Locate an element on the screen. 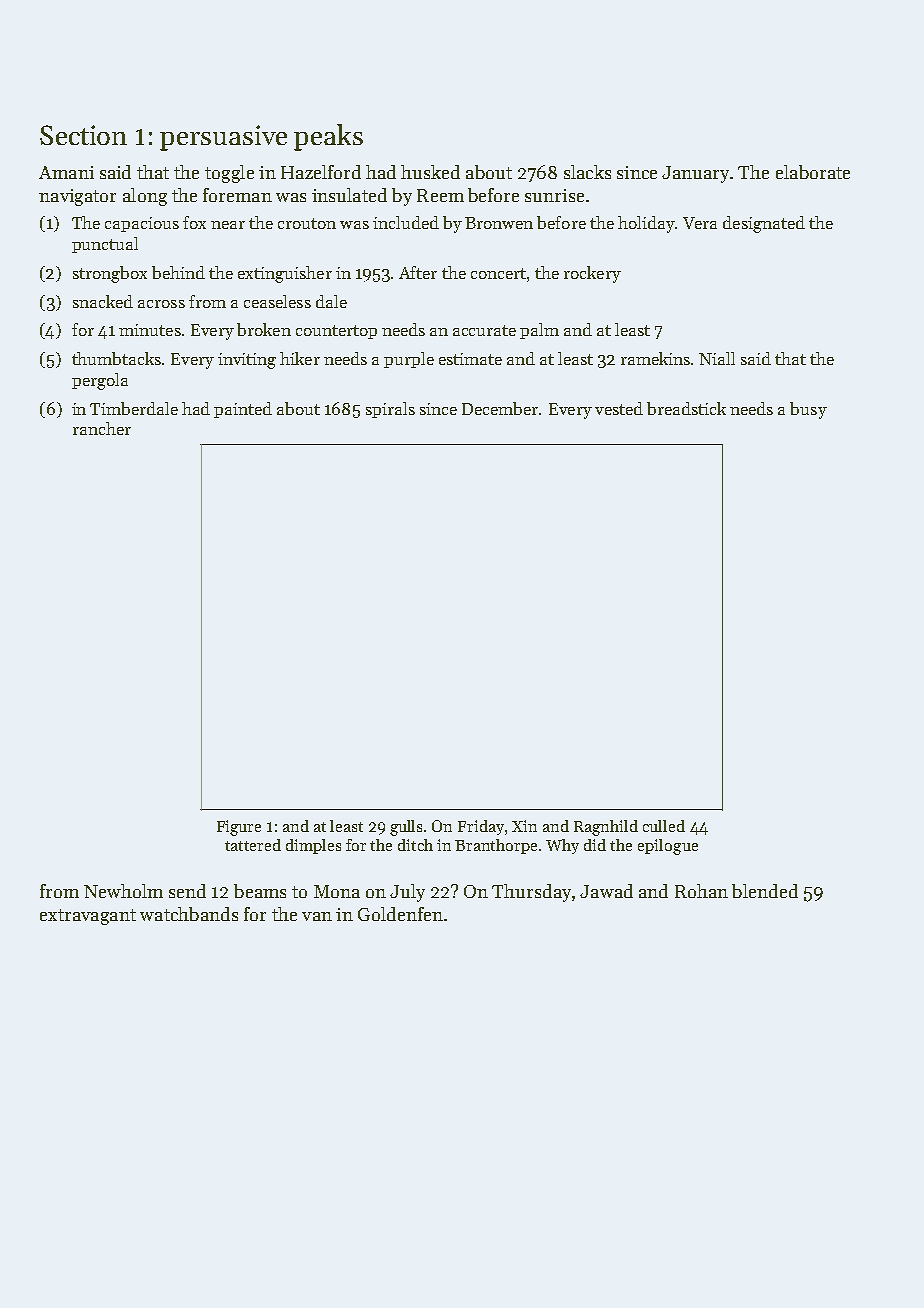 The image size is (924, 1308). pergola is located at coordinates (100, 381).
